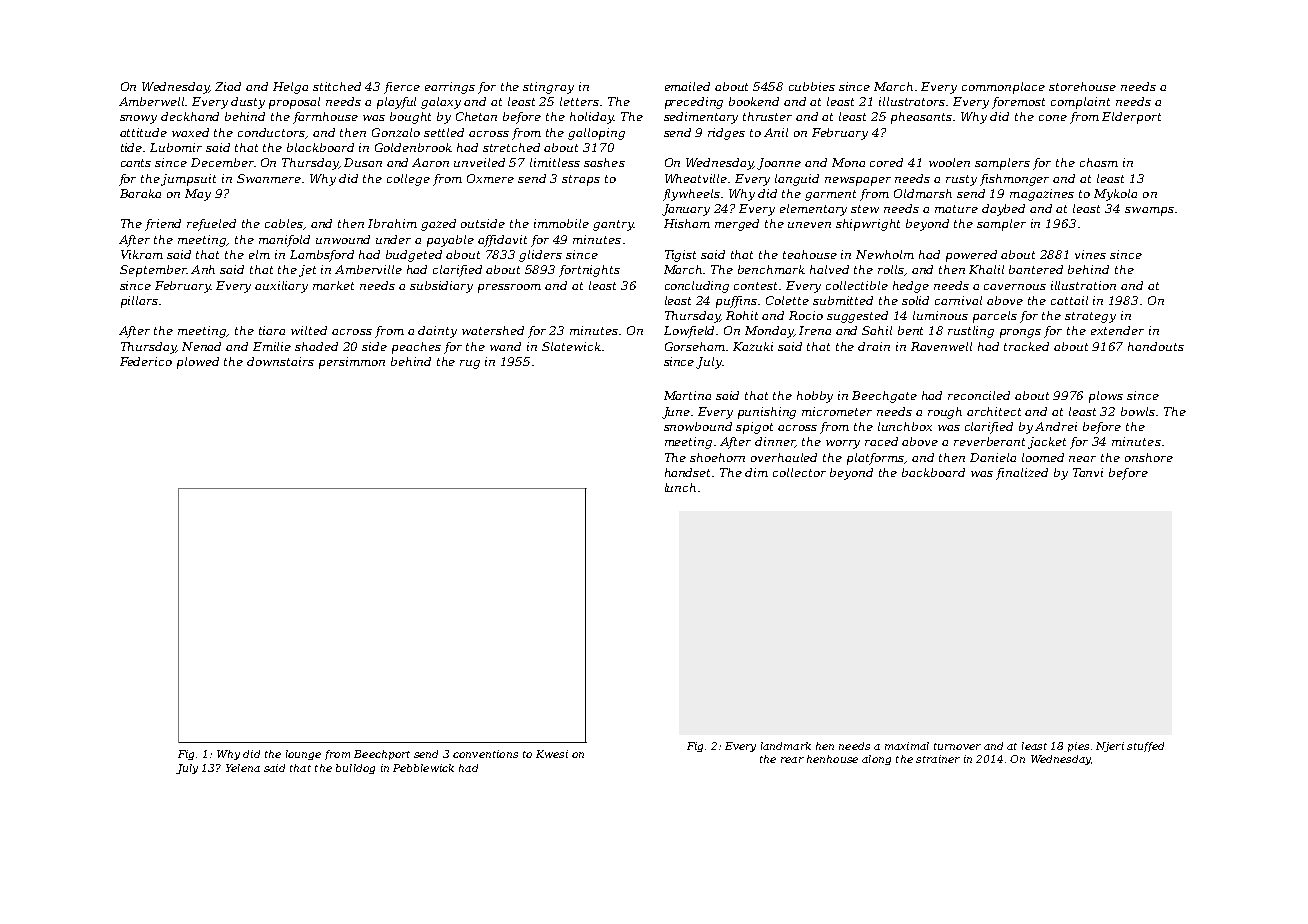 The image size is (1308, 924). Describe the element at coordinates (1088, 472) in the page. I see `Tanvi` at that location.
